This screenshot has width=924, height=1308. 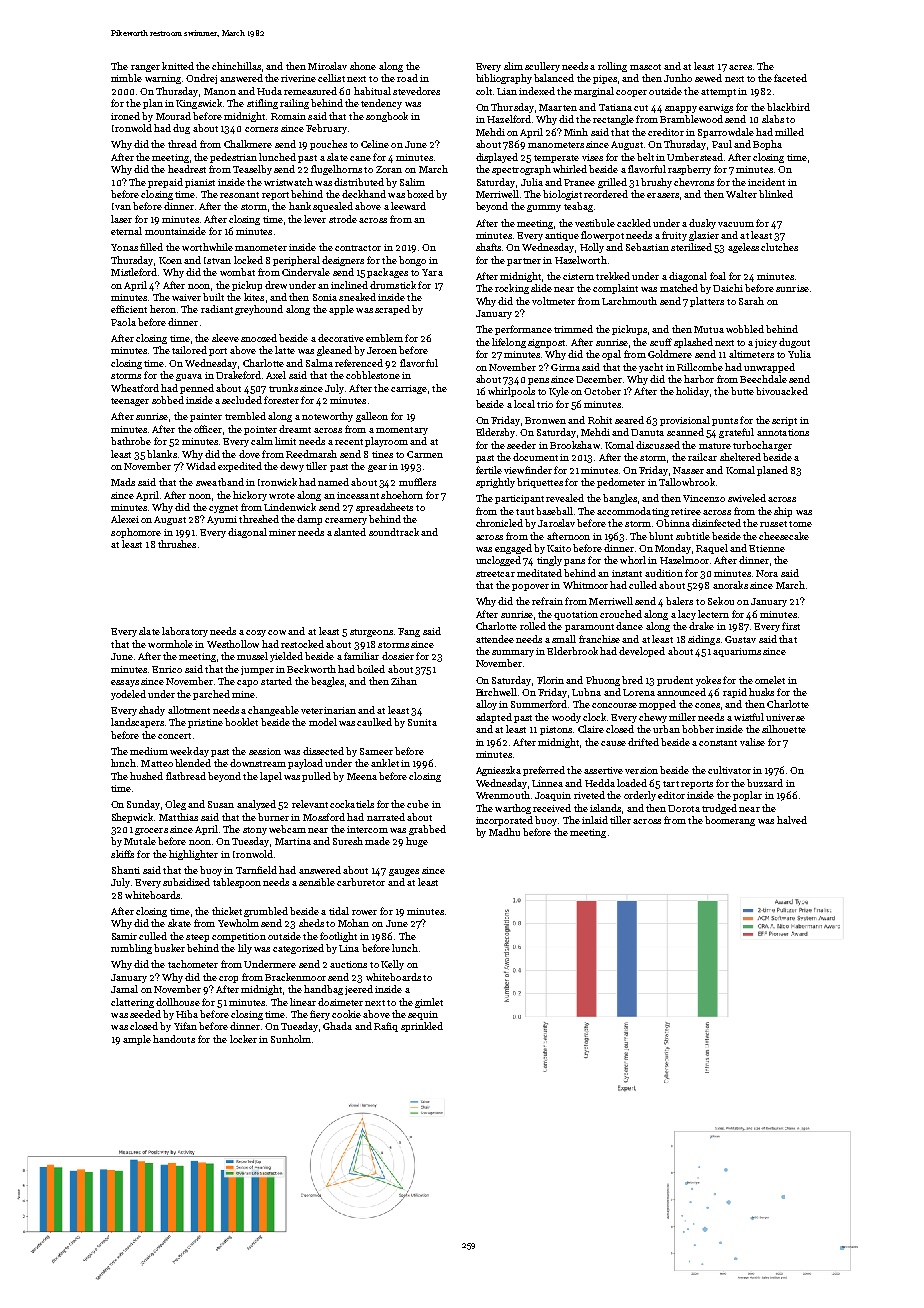 What do you see at coordinates (499, 523) in the screenshot?
I see `chronicled` at bounding box center [499, 523].
